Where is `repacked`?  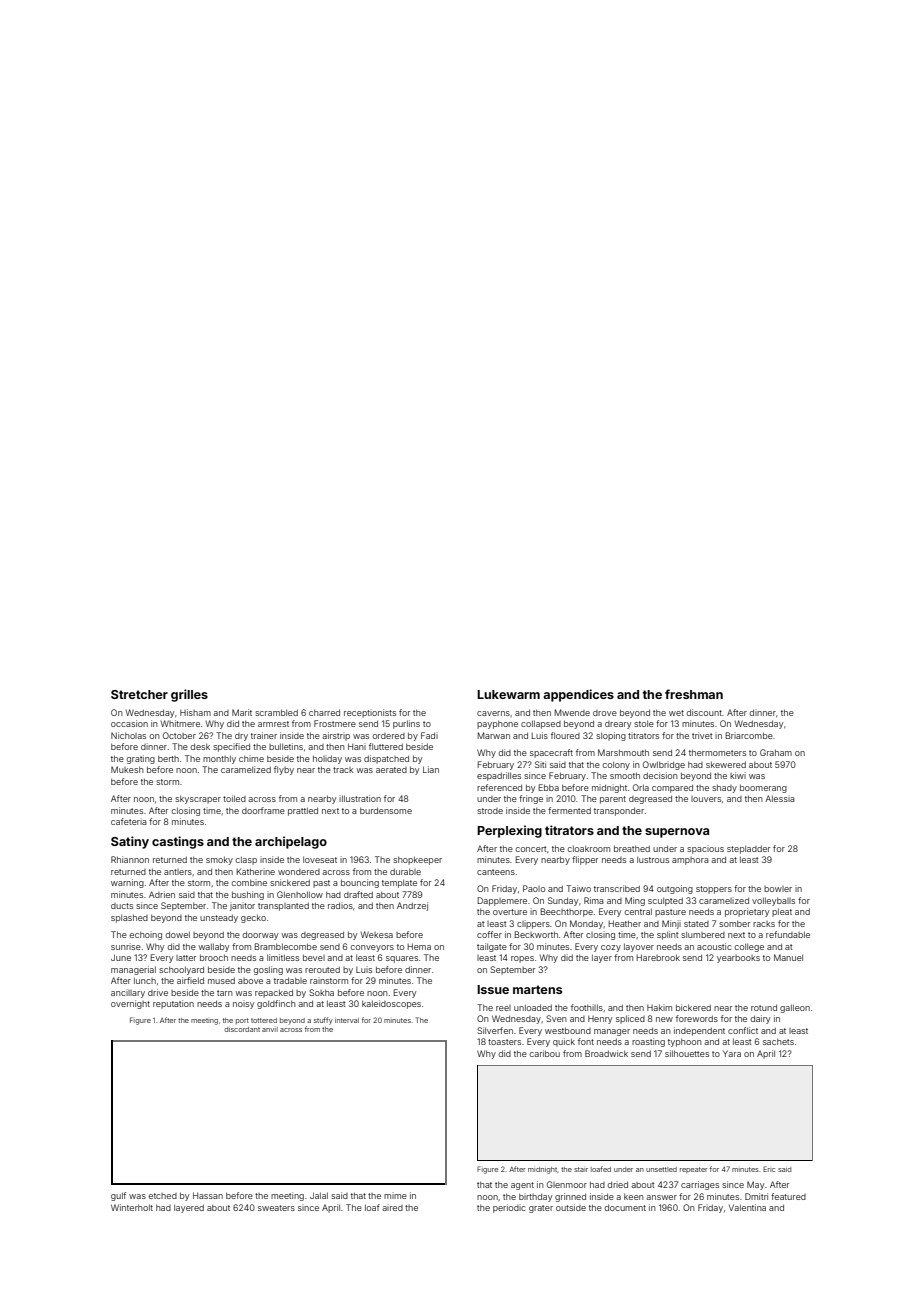
repacked is located at coordinates (274, 993).
